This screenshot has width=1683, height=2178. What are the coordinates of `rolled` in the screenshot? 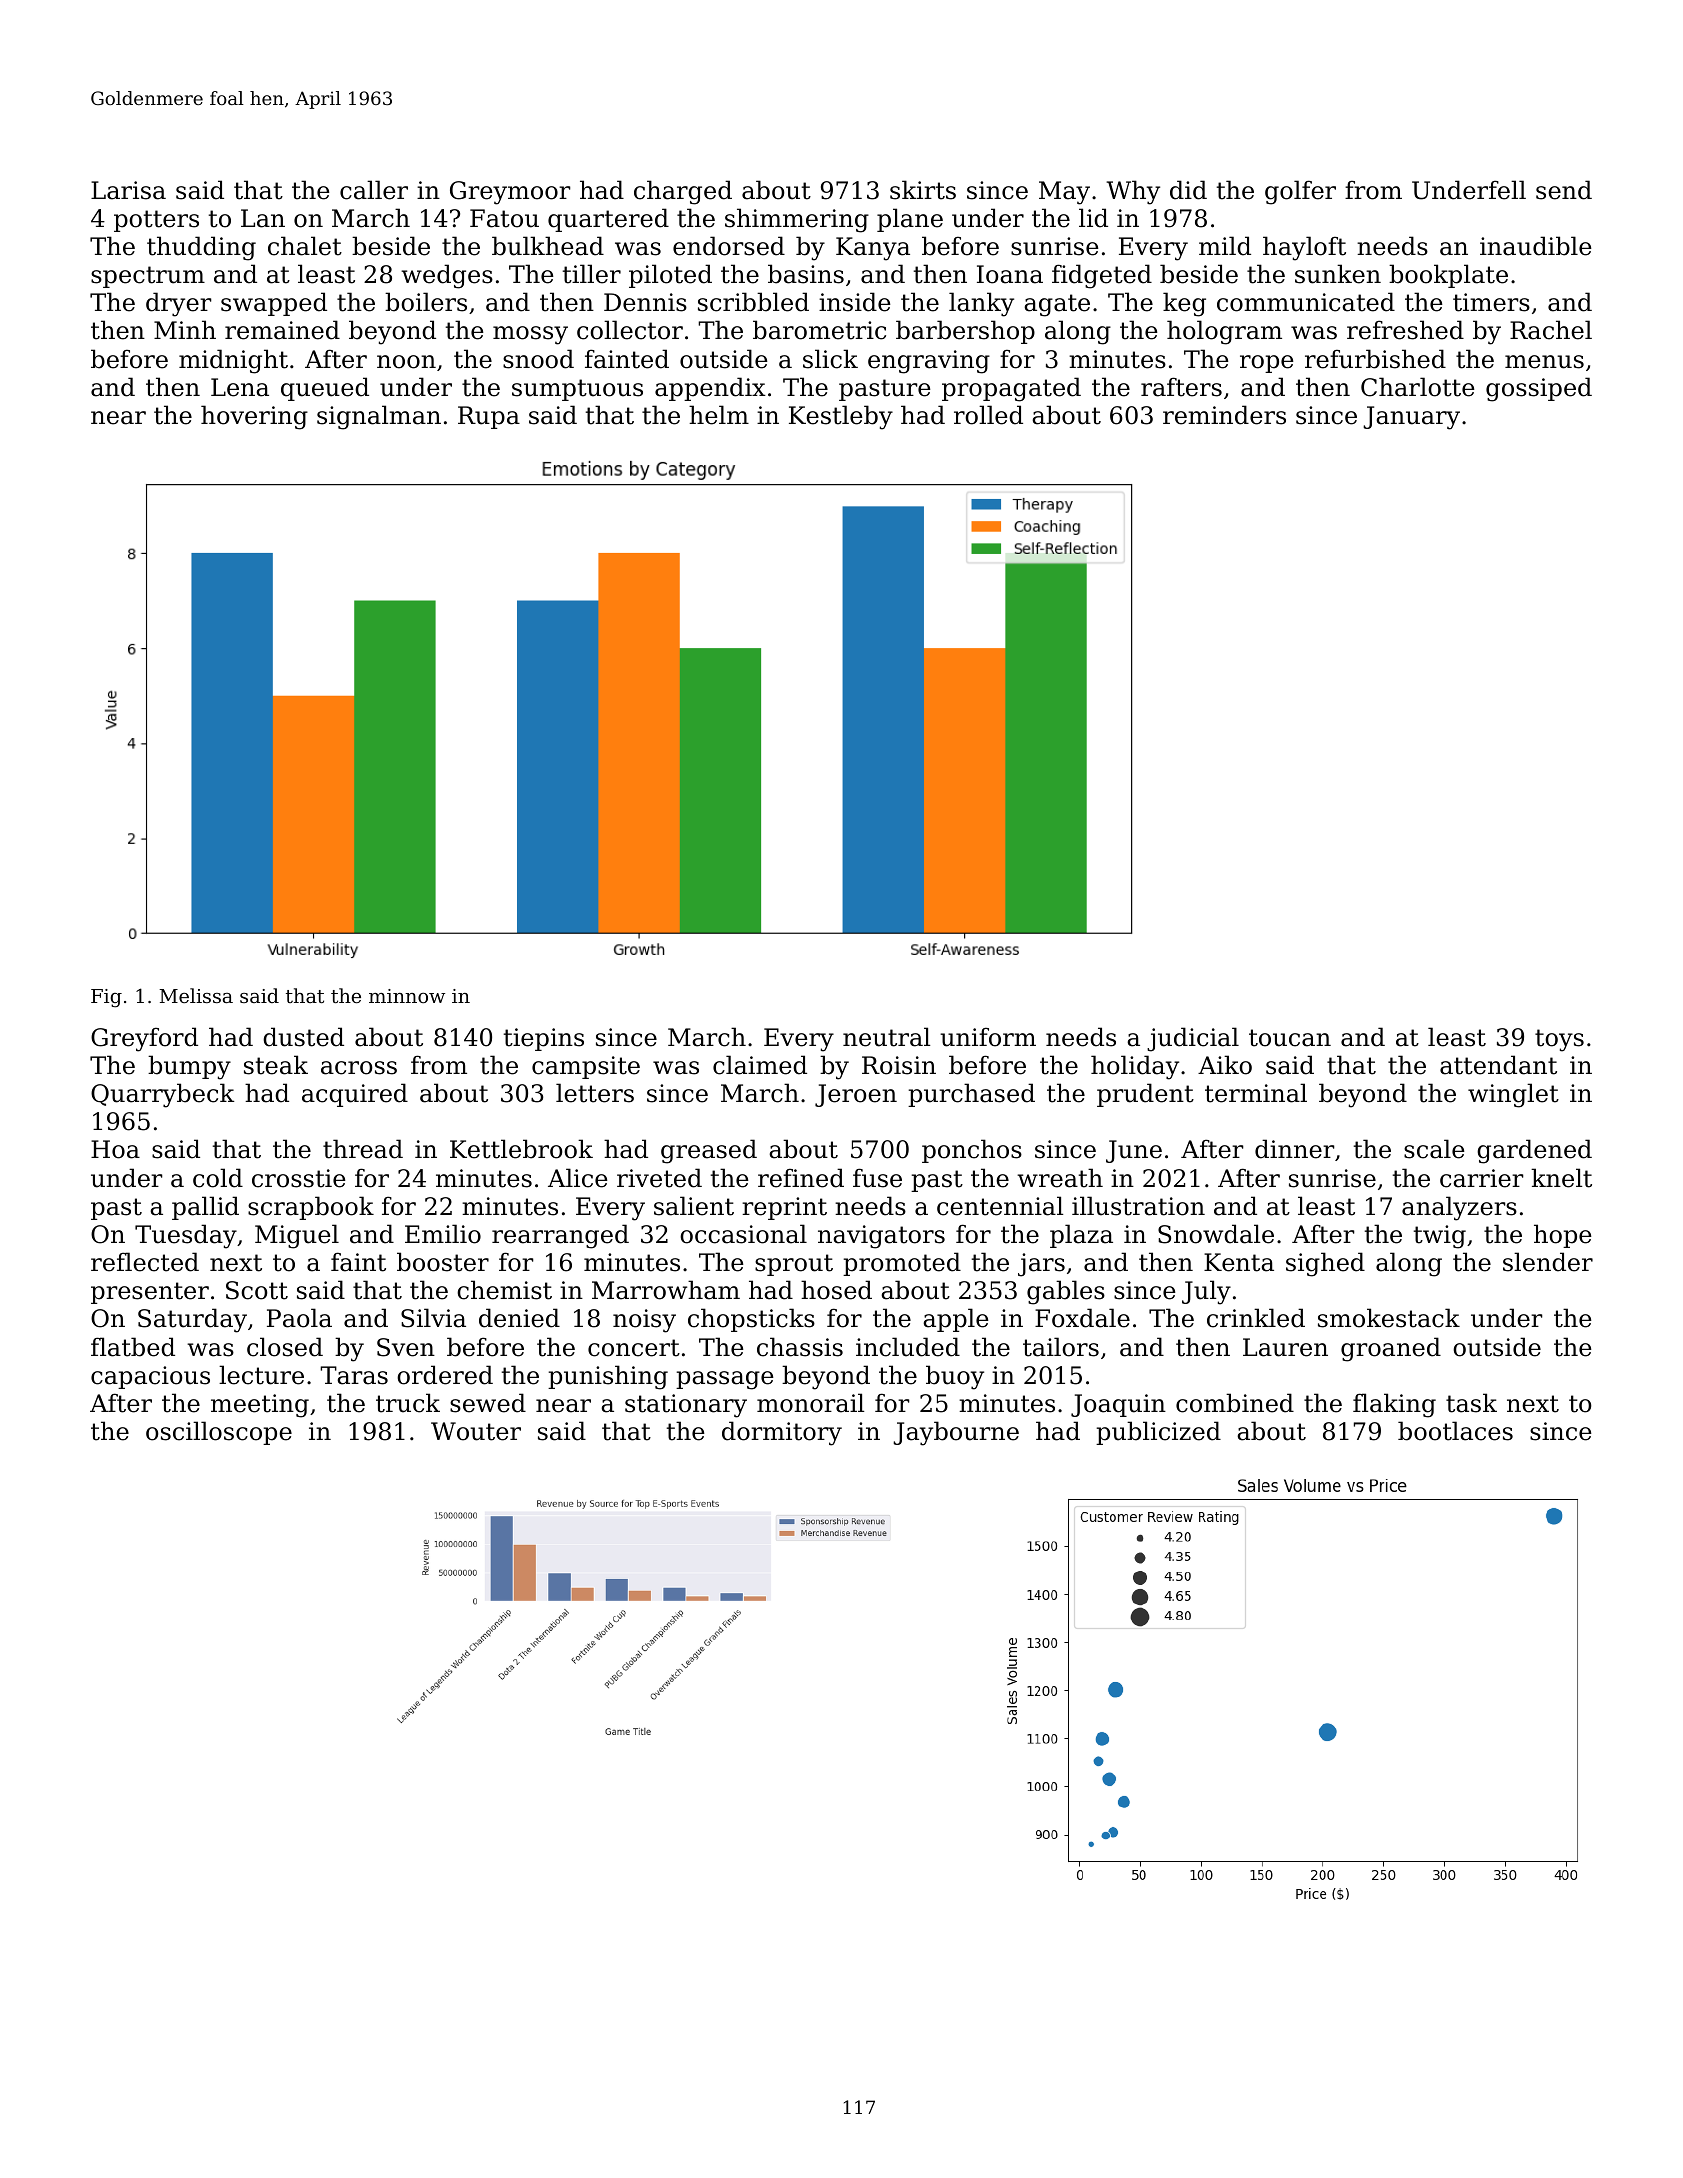 It's located at (988, 415).
